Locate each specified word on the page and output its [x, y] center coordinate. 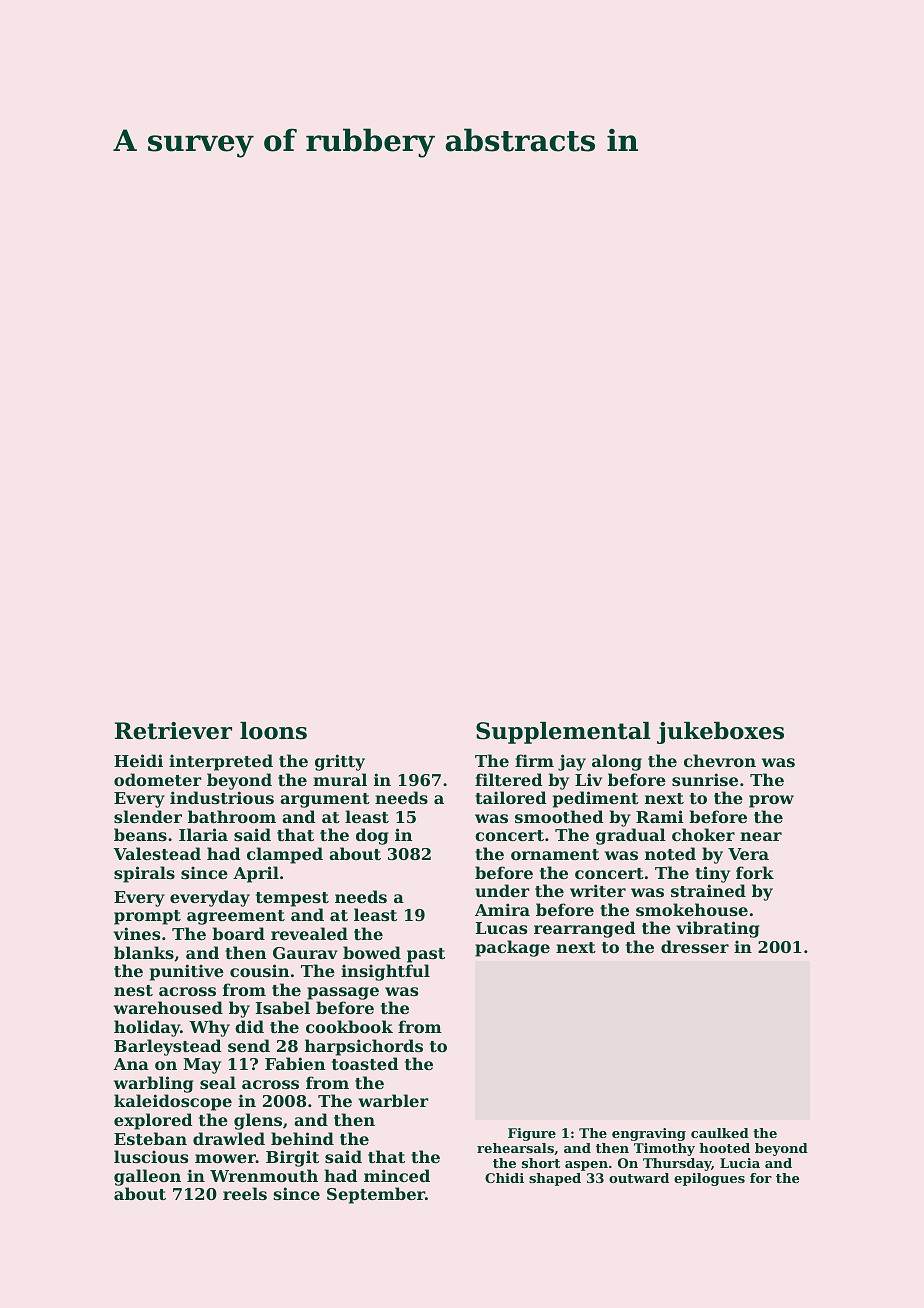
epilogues [709, 1179]
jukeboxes [720, 733]
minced [397, 1175]
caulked [720, 1133]
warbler [393, 1100]
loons [273, 731]
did [249, 1026]
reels [245, 1193]
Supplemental [563, 733]
